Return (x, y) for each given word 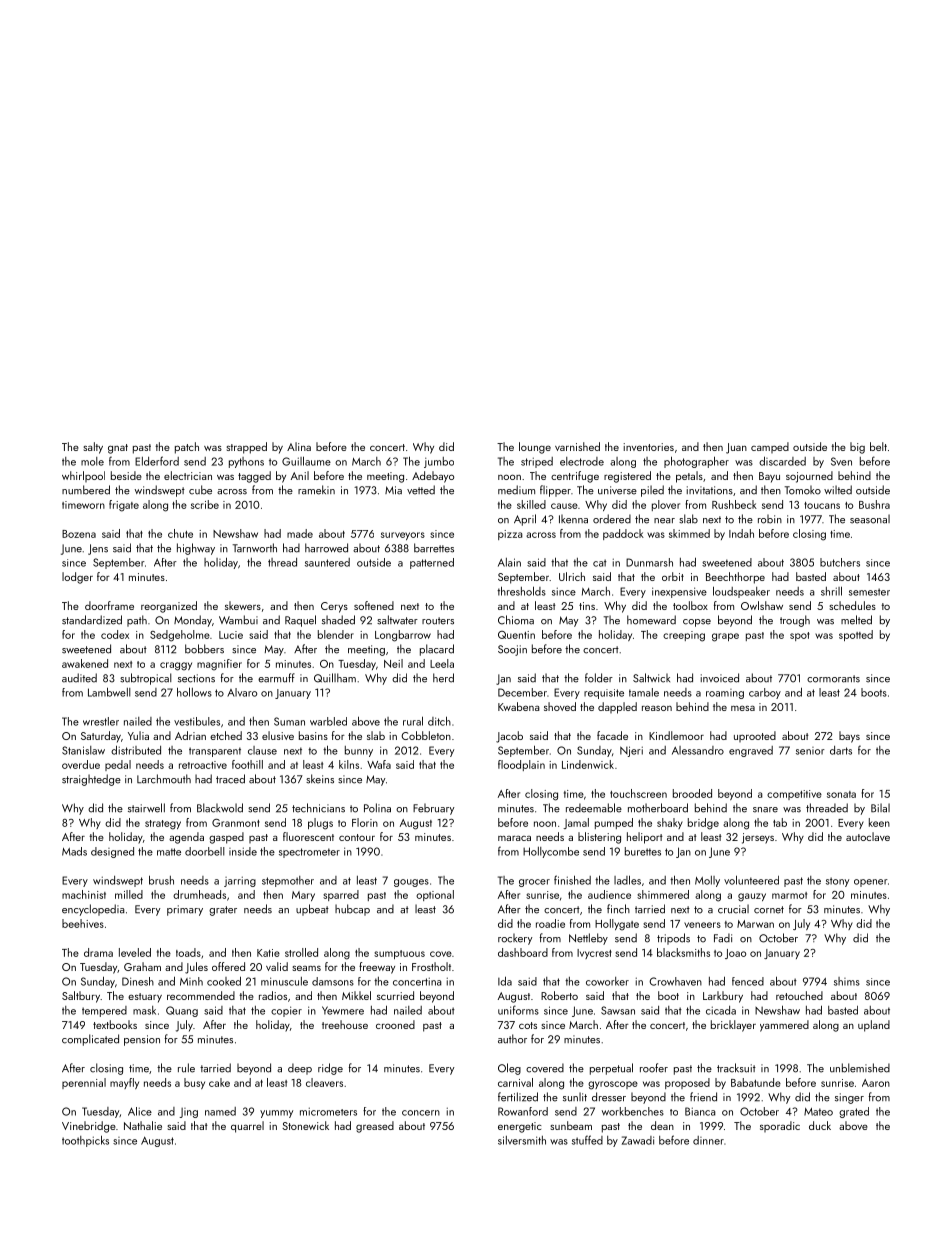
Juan (736, 448)
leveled (135, 952)
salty (93, 448)
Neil (393, 663)
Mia (393, 490)
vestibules (197, 721)
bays (849, 737)
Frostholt (431, 966)
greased (375, 1127)
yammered (784, 1026)
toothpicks (85, 1141)
